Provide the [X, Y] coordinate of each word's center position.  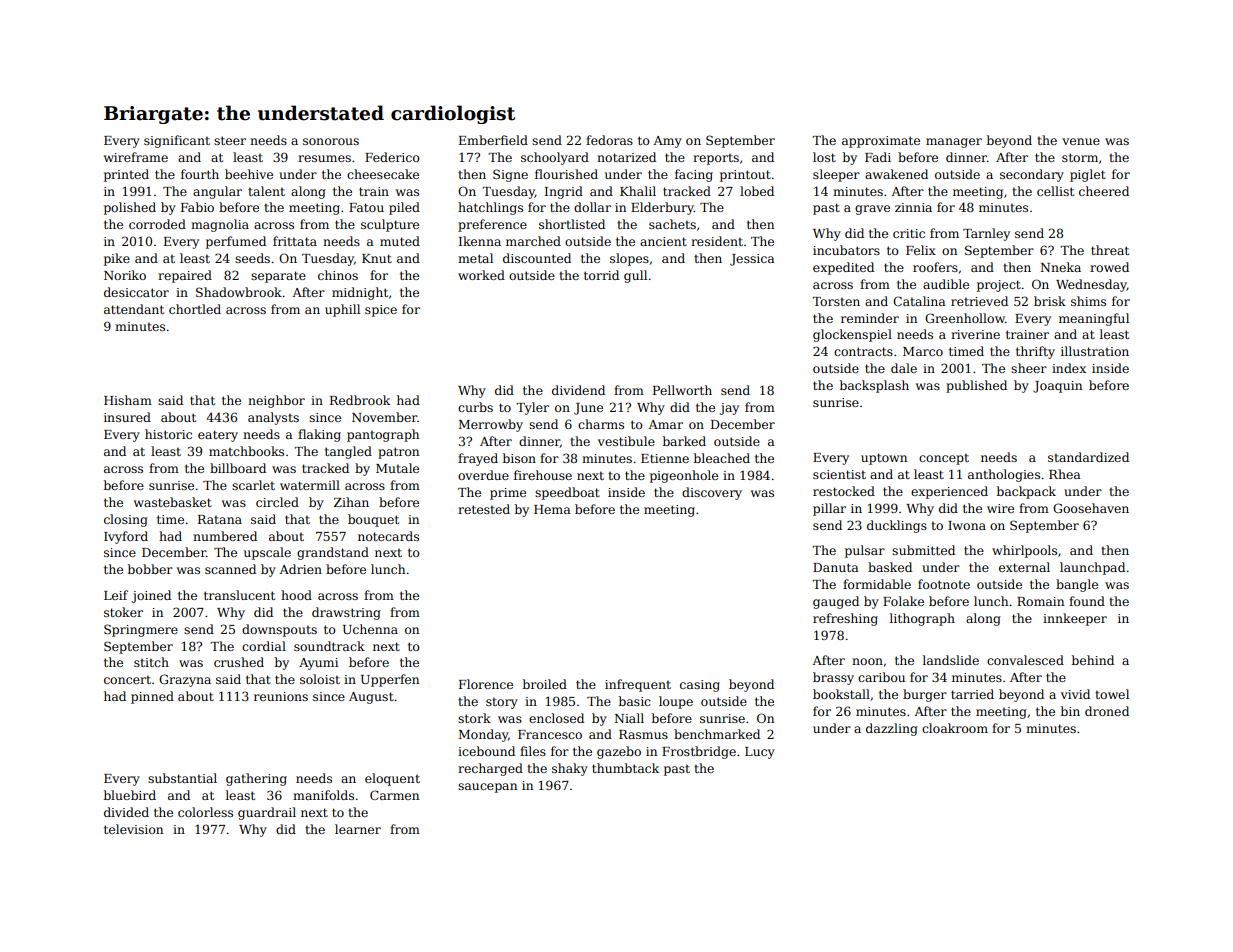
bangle [1077, 585]
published [976, 386]
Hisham [128, 400]
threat [1110, 250]
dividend [578, 390]
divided [126, 812]
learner [358, 829]
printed [126, 175]
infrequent [638, 685]
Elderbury [662, 208]
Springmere [141, 630]
